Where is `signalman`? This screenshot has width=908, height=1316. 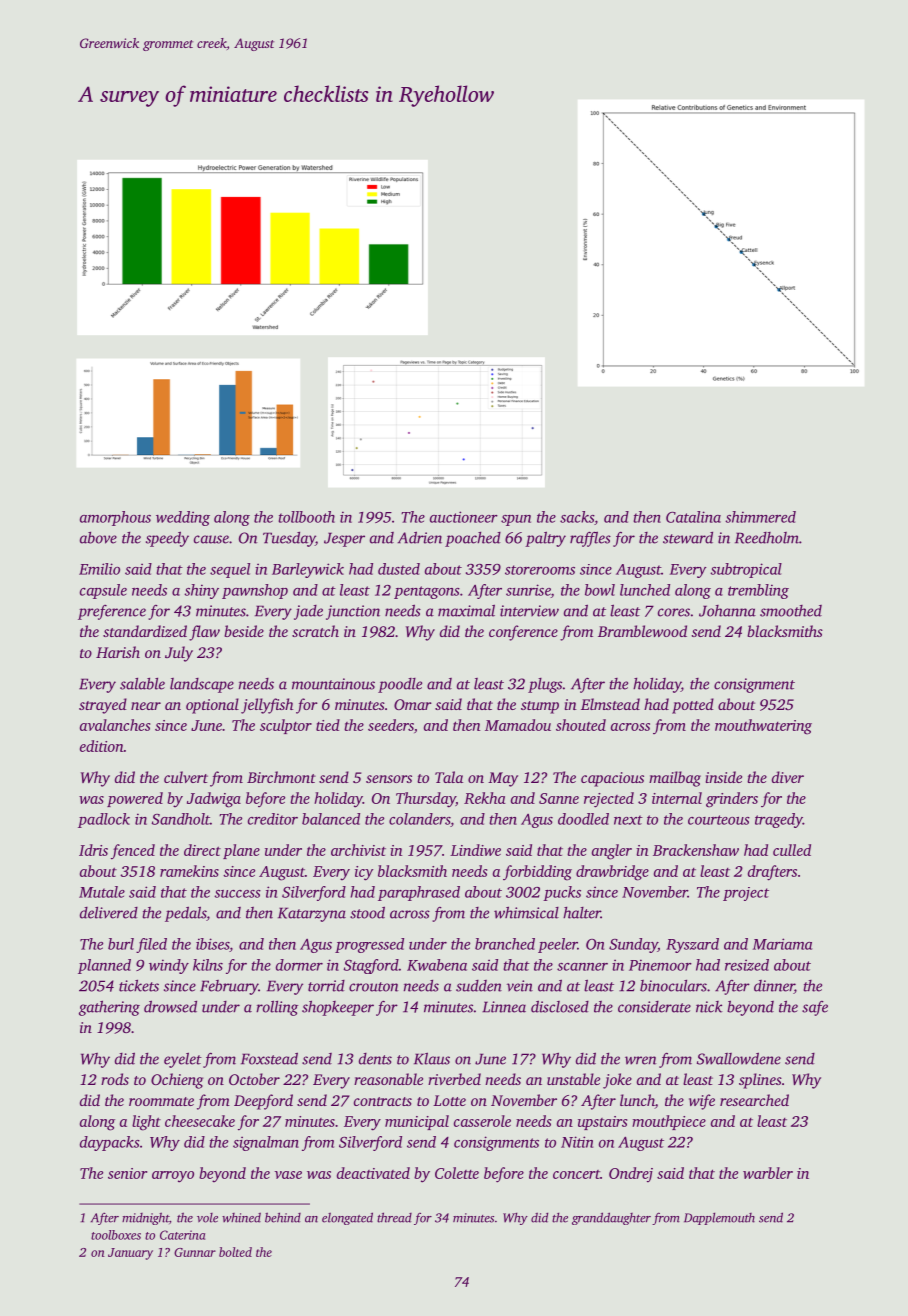
signalman is located at coordinates (266, 1143).
